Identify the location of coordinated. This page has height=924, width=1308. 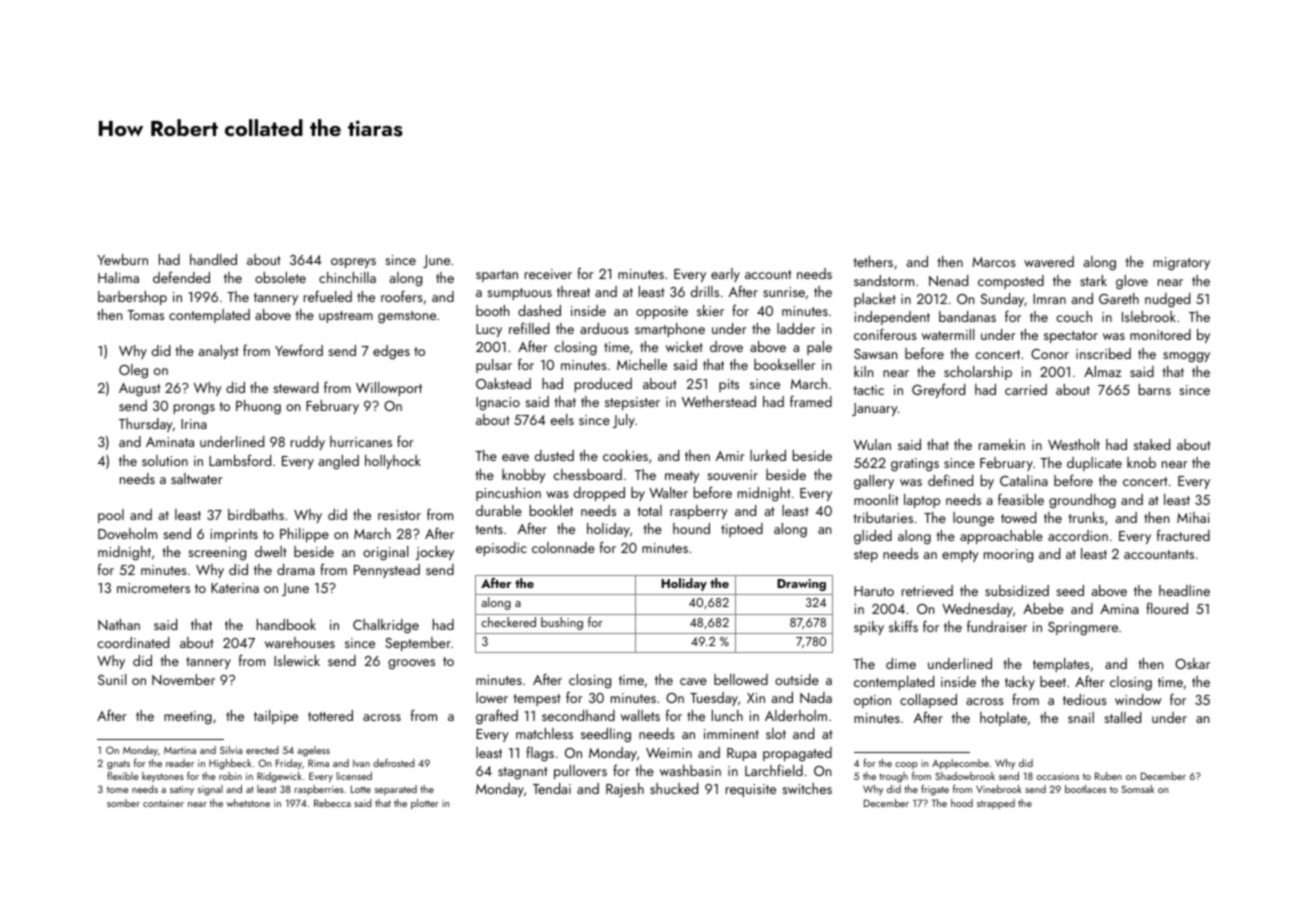
(133, 642).
